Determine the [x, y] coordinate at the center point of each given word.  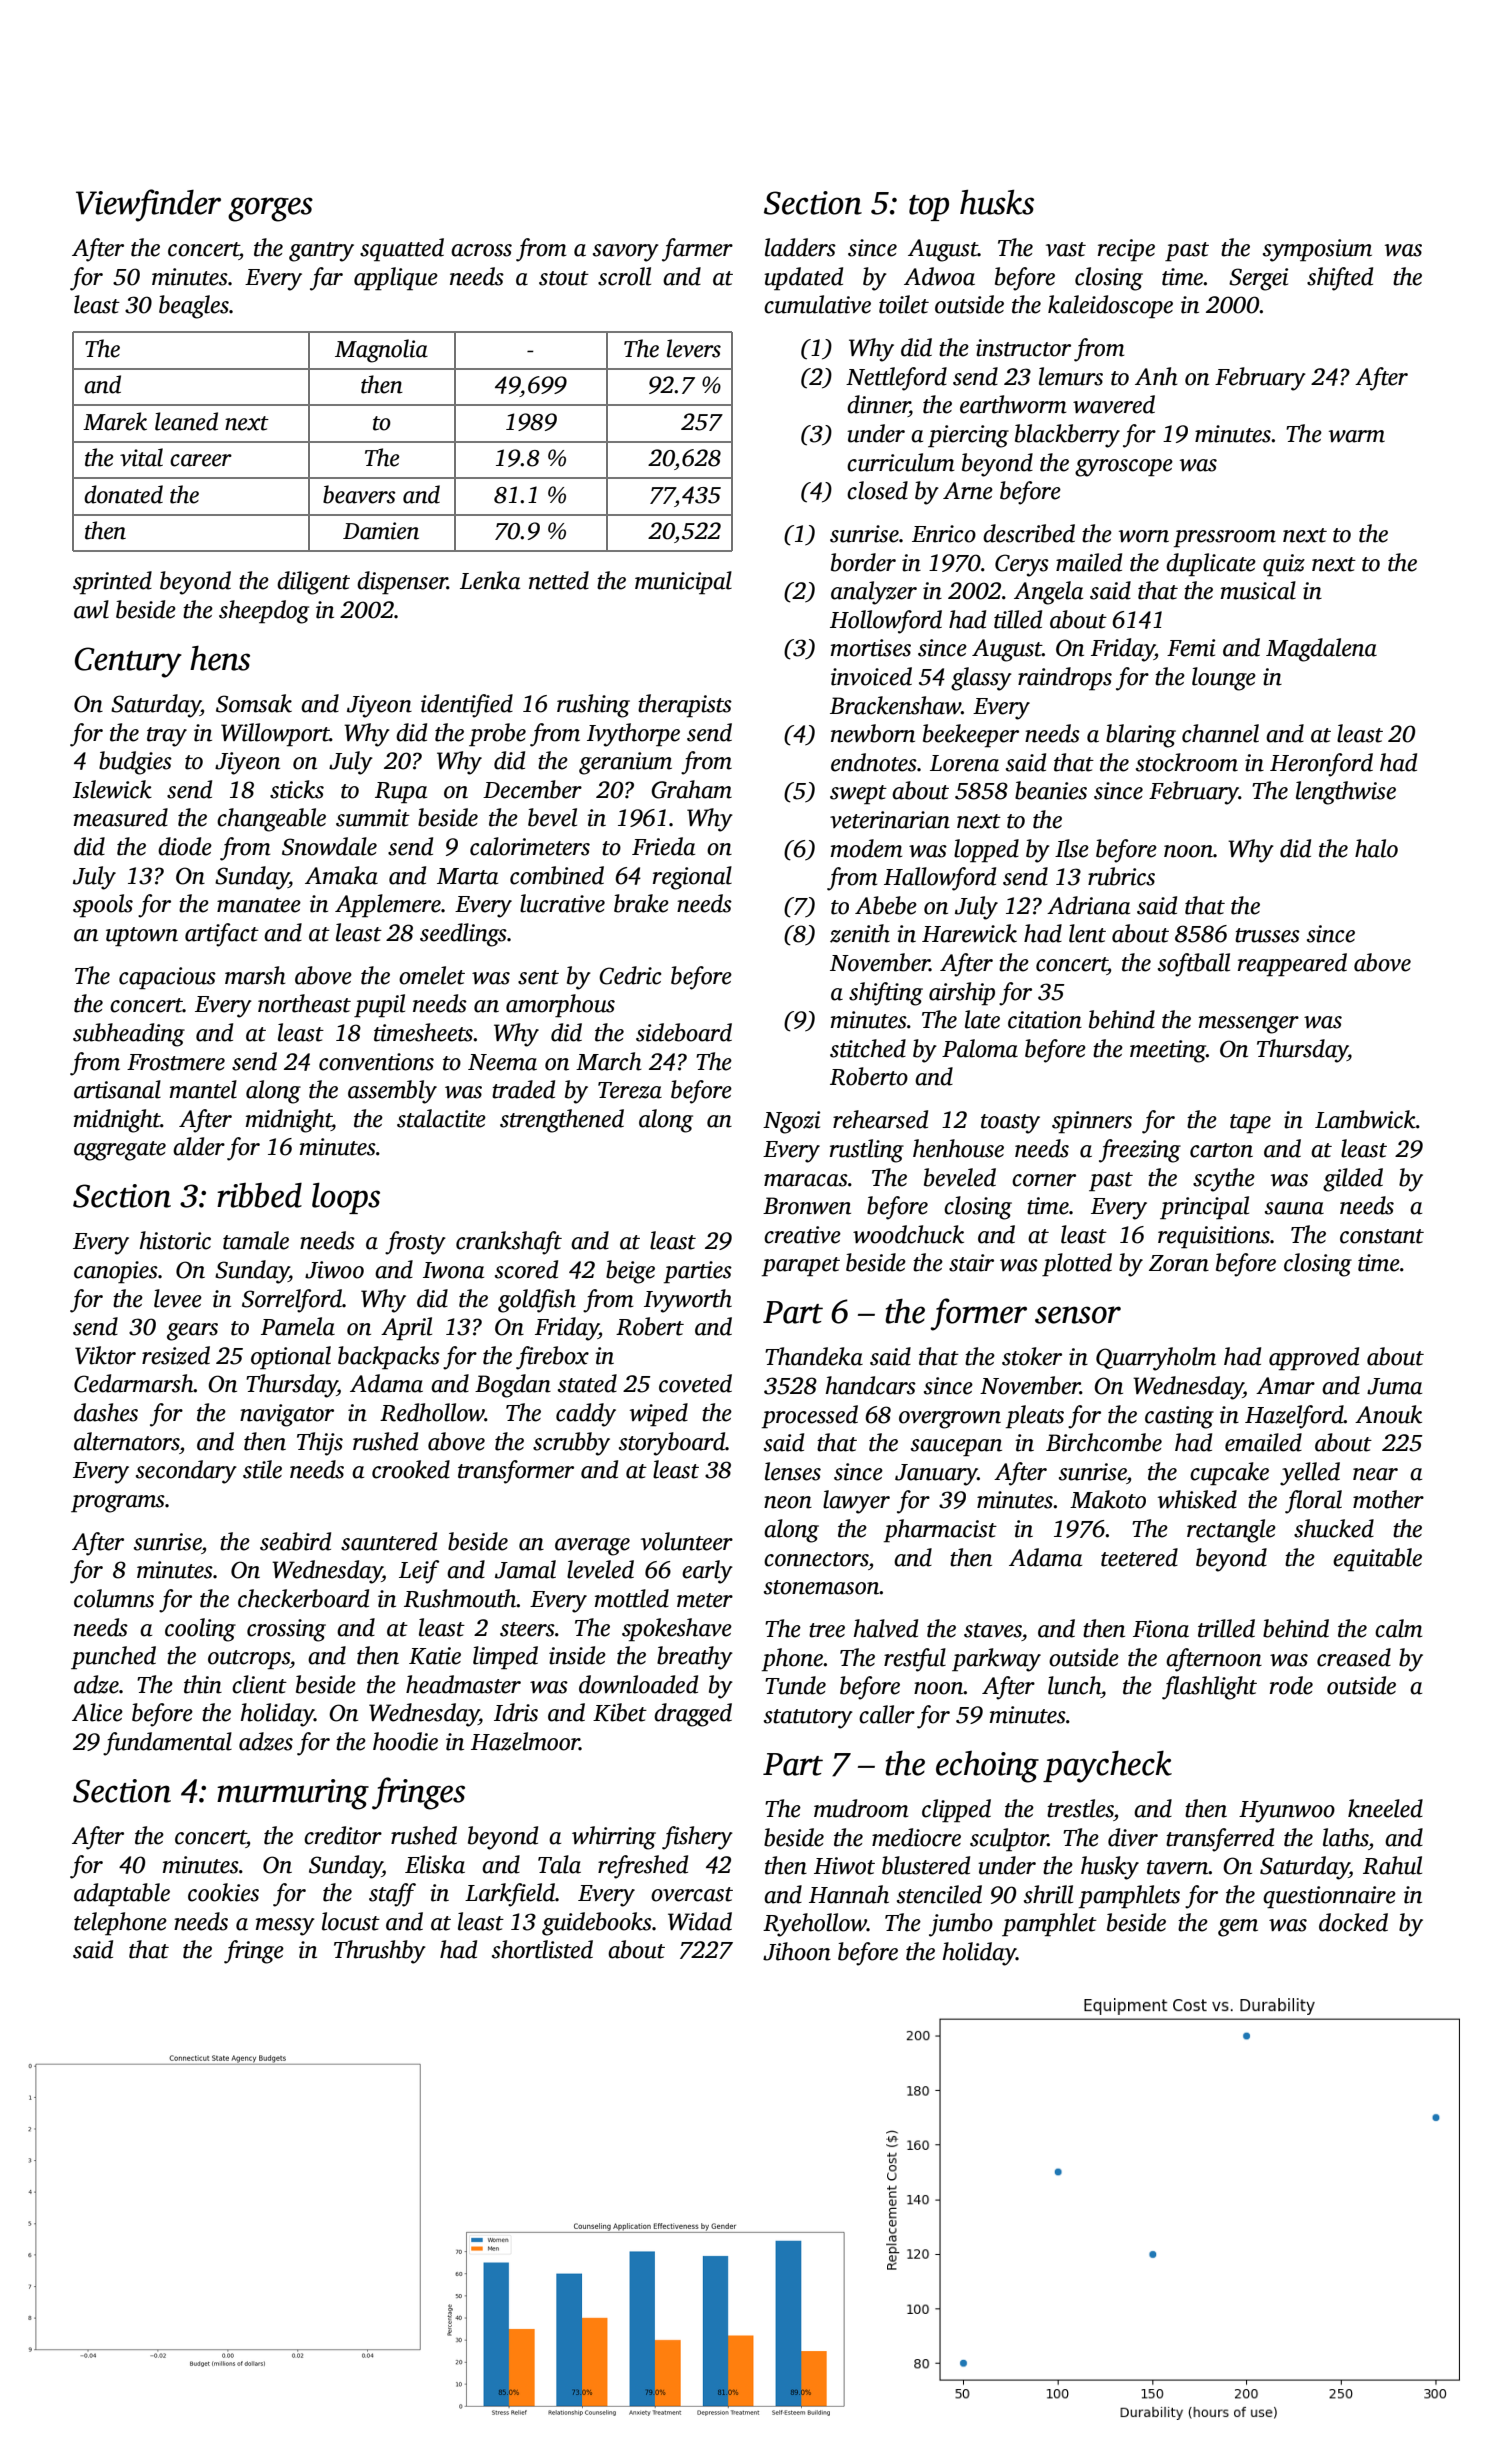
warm [1357, 436]
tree [827, 1630]
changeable [271, 820]
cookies [223, 1892]
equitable [1377, 1560]
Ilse [1072, 848]
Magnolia [381, 351]
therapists [685, 706]
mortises [871, 648]
